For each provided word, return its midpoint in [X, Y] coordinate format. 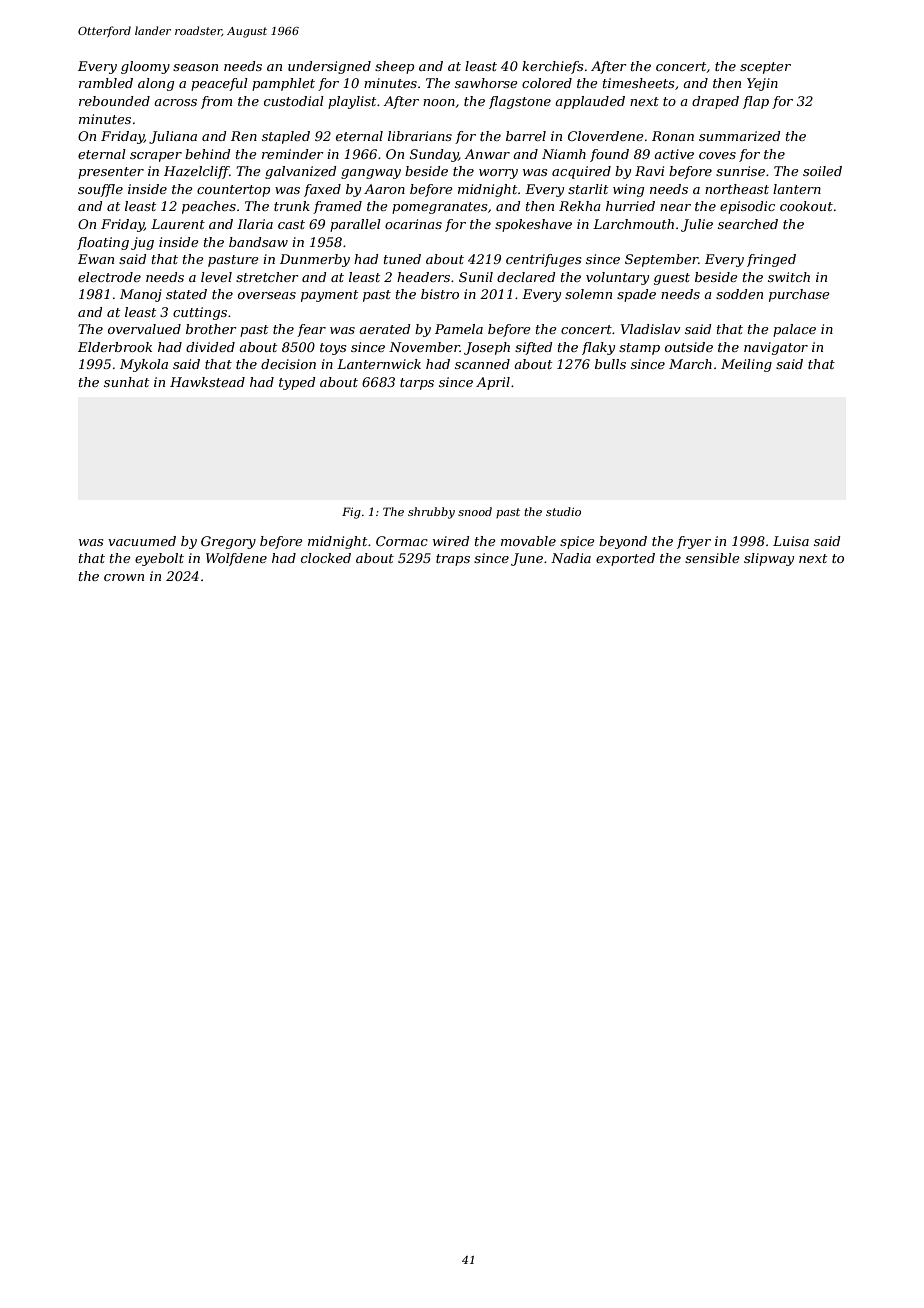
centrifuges [543, 260]
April [493, 383]
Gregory [228, 542]
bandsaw [258, 242]
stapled [286, 137]
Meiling [746, 365]
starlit [588, 189]
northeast [737, 189]
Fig [351, 513]
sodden [739, 294]
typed [297, 383]
